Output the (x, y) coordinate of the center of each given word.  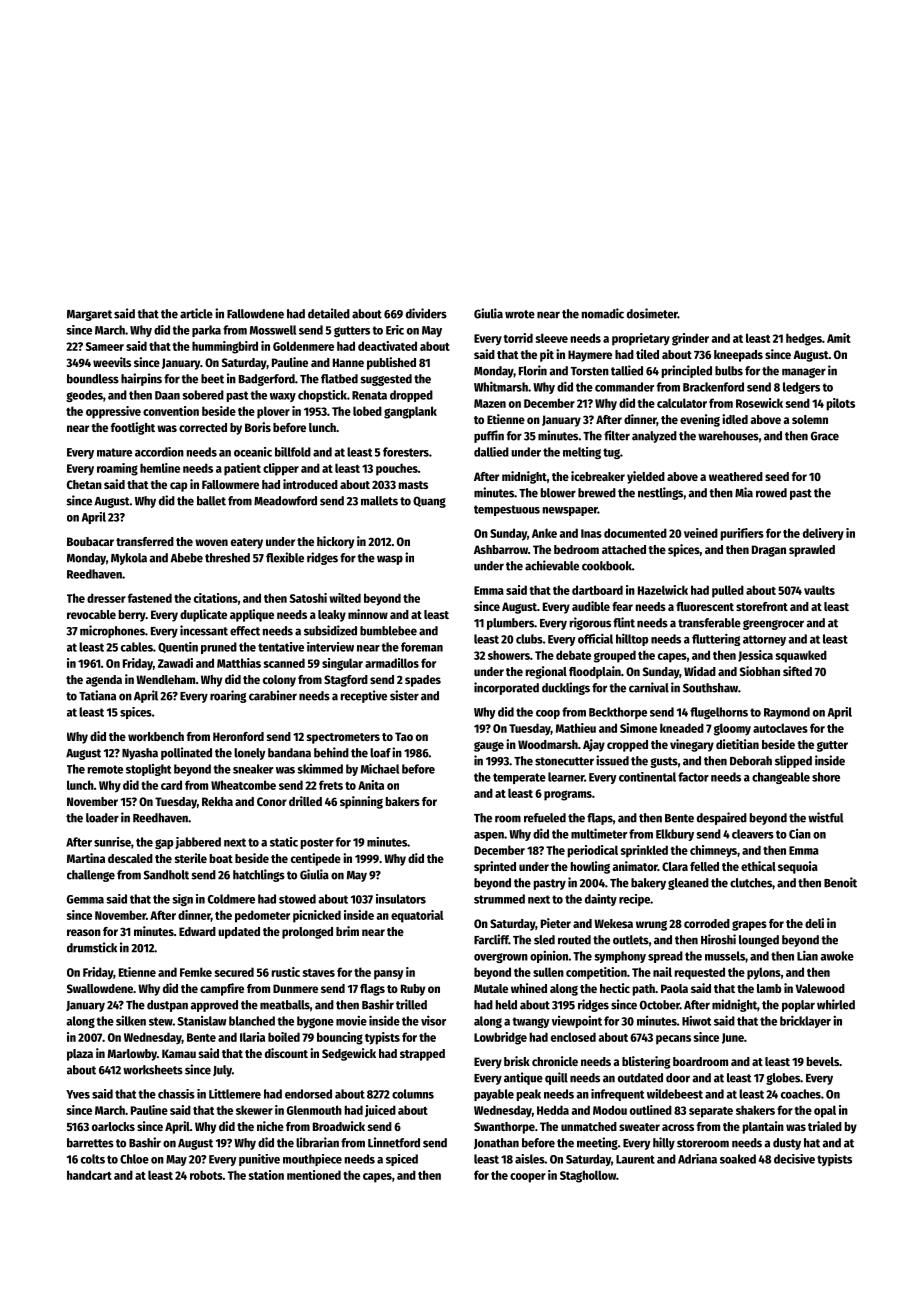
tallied (627, 370)
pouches (397, 469)
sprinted (495, 867)
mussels (725, 956)
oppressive (113, 412)
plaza (80, 1055)
